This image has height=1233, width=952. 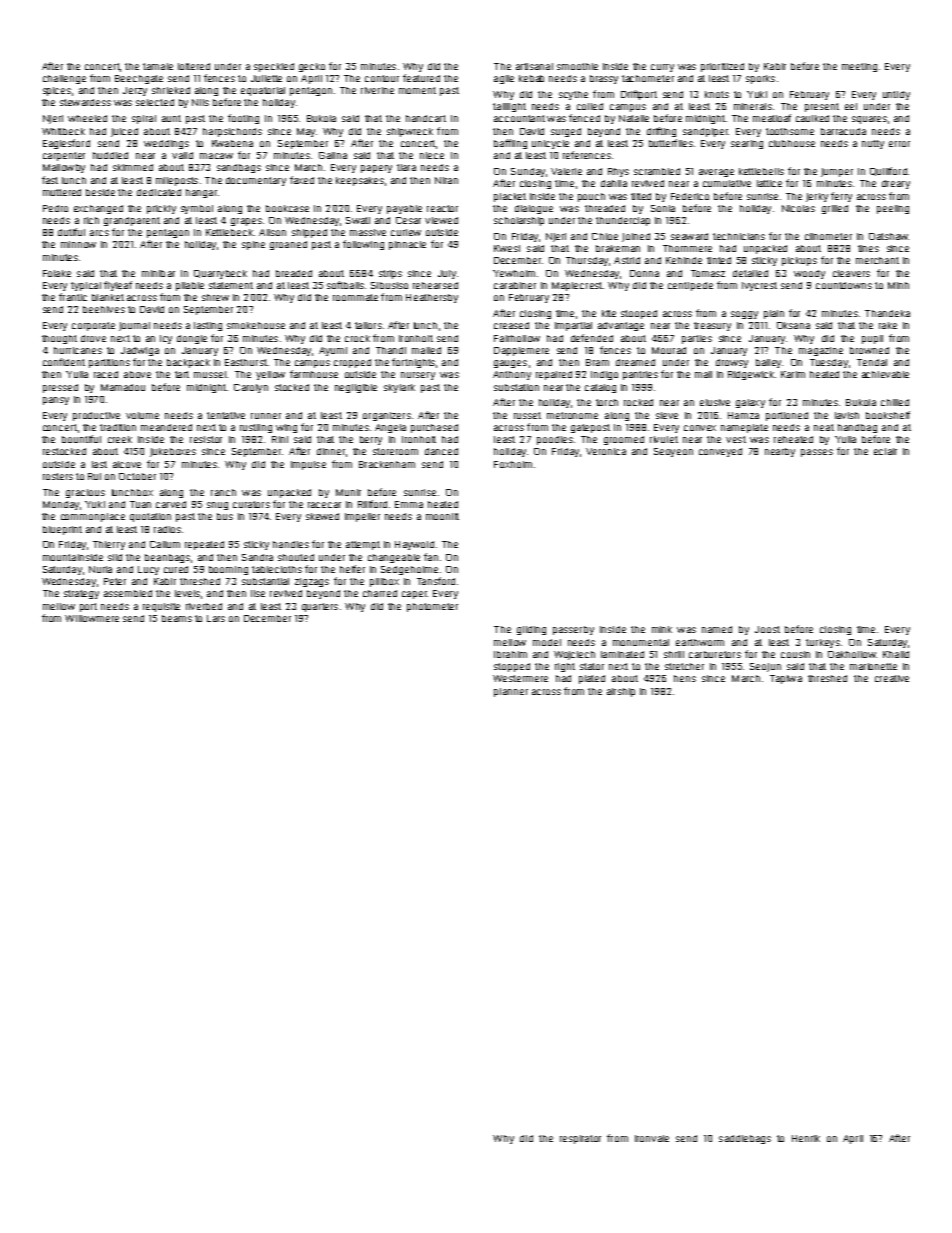 I want to click on Donna, so click(x=644, y=273).
